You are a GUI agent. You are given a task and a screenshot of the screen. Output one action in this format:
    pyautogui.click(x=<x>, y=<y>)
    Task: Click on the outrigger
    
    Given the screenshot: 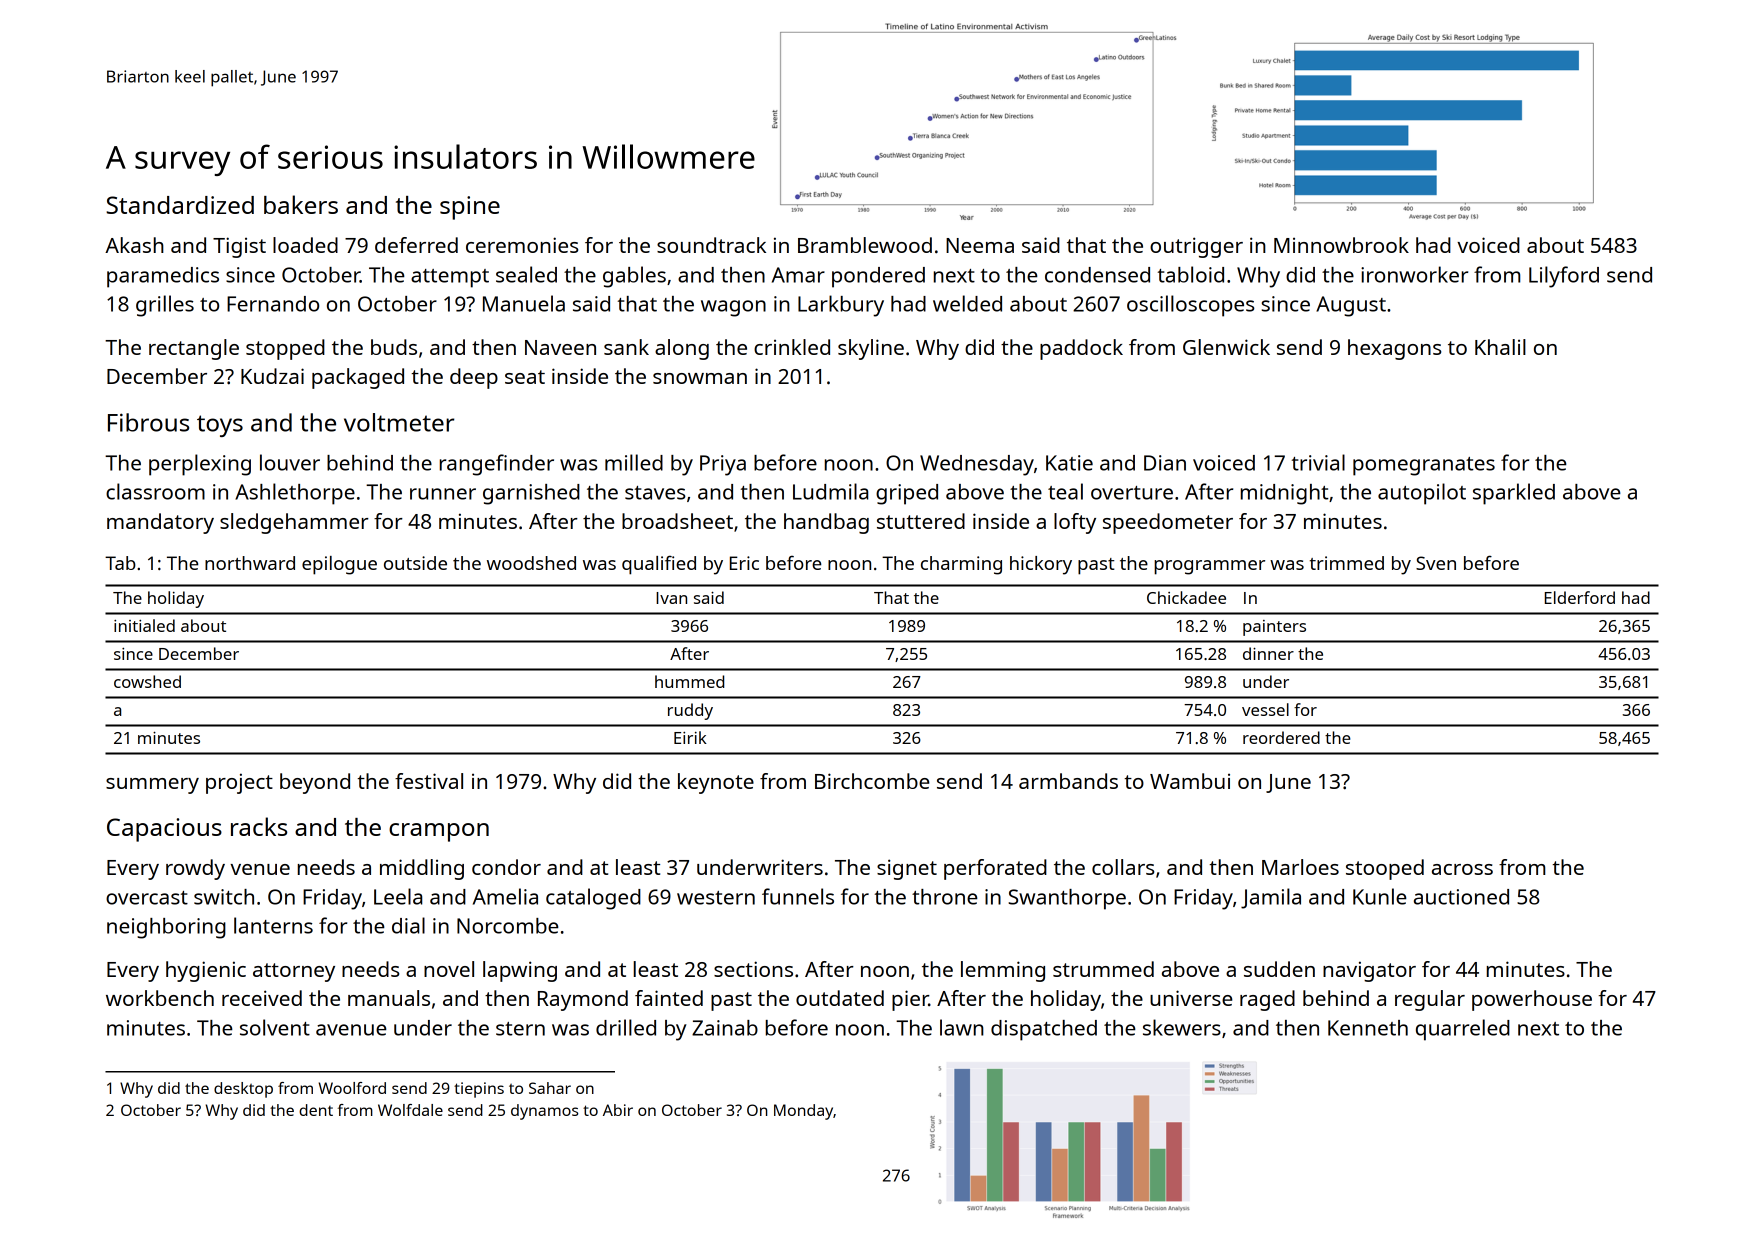 What is the action you would take?
    pyautogui.click(x=1196, y=247)
